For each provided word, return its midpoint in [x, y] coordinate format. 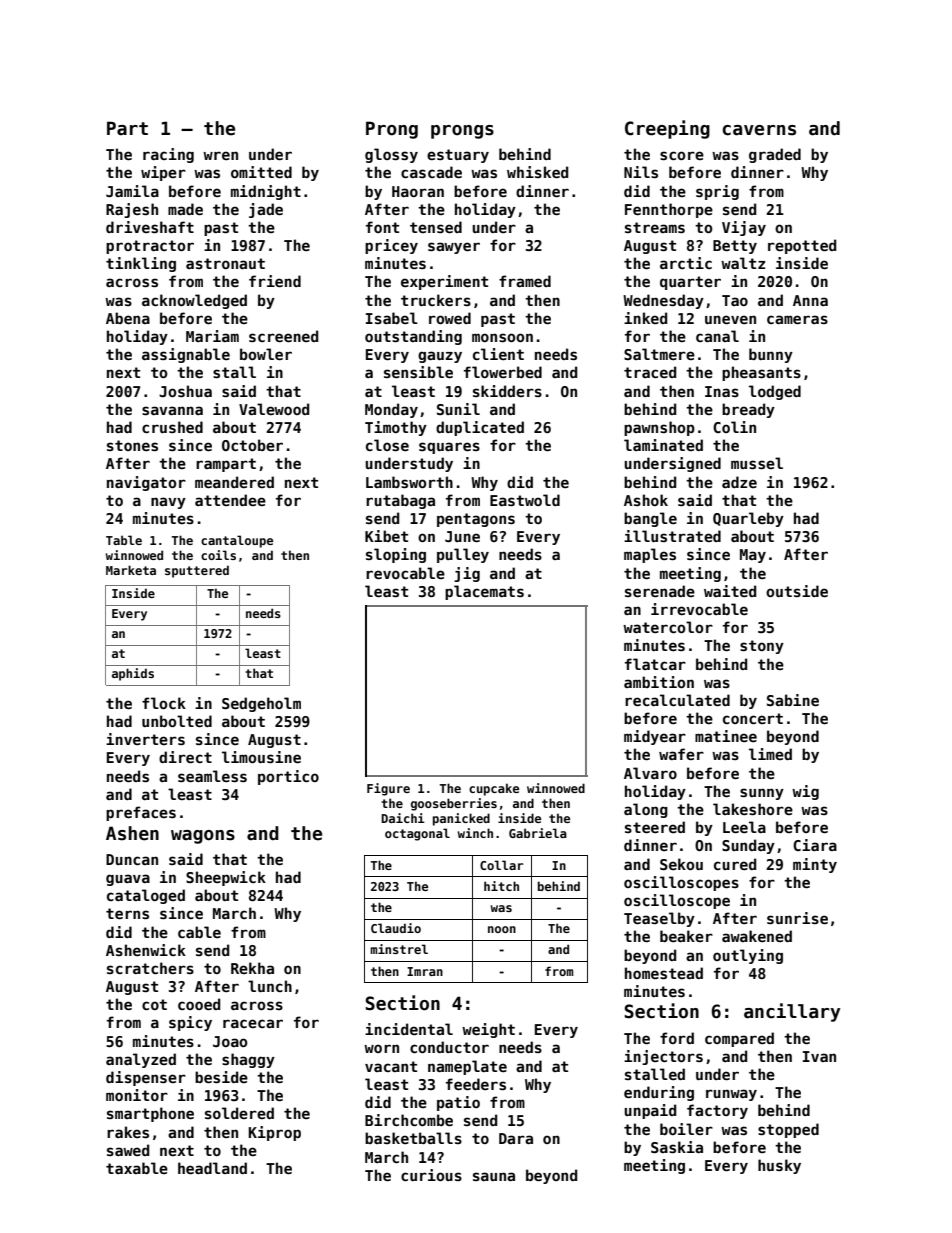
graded [775, 155]
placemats [484, 592]
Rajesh [132, 210]
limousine [261, 757]
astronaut [225, 263]
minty [815, 865]
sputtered [197, 571]
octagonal [417, 834]
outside [797, 591]
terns [127, 913]
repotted [802, 246]
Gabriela [538, 833]
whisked [537, 172]
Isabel [392, 318]
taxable [137, 1168]
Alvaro [650, 773]
